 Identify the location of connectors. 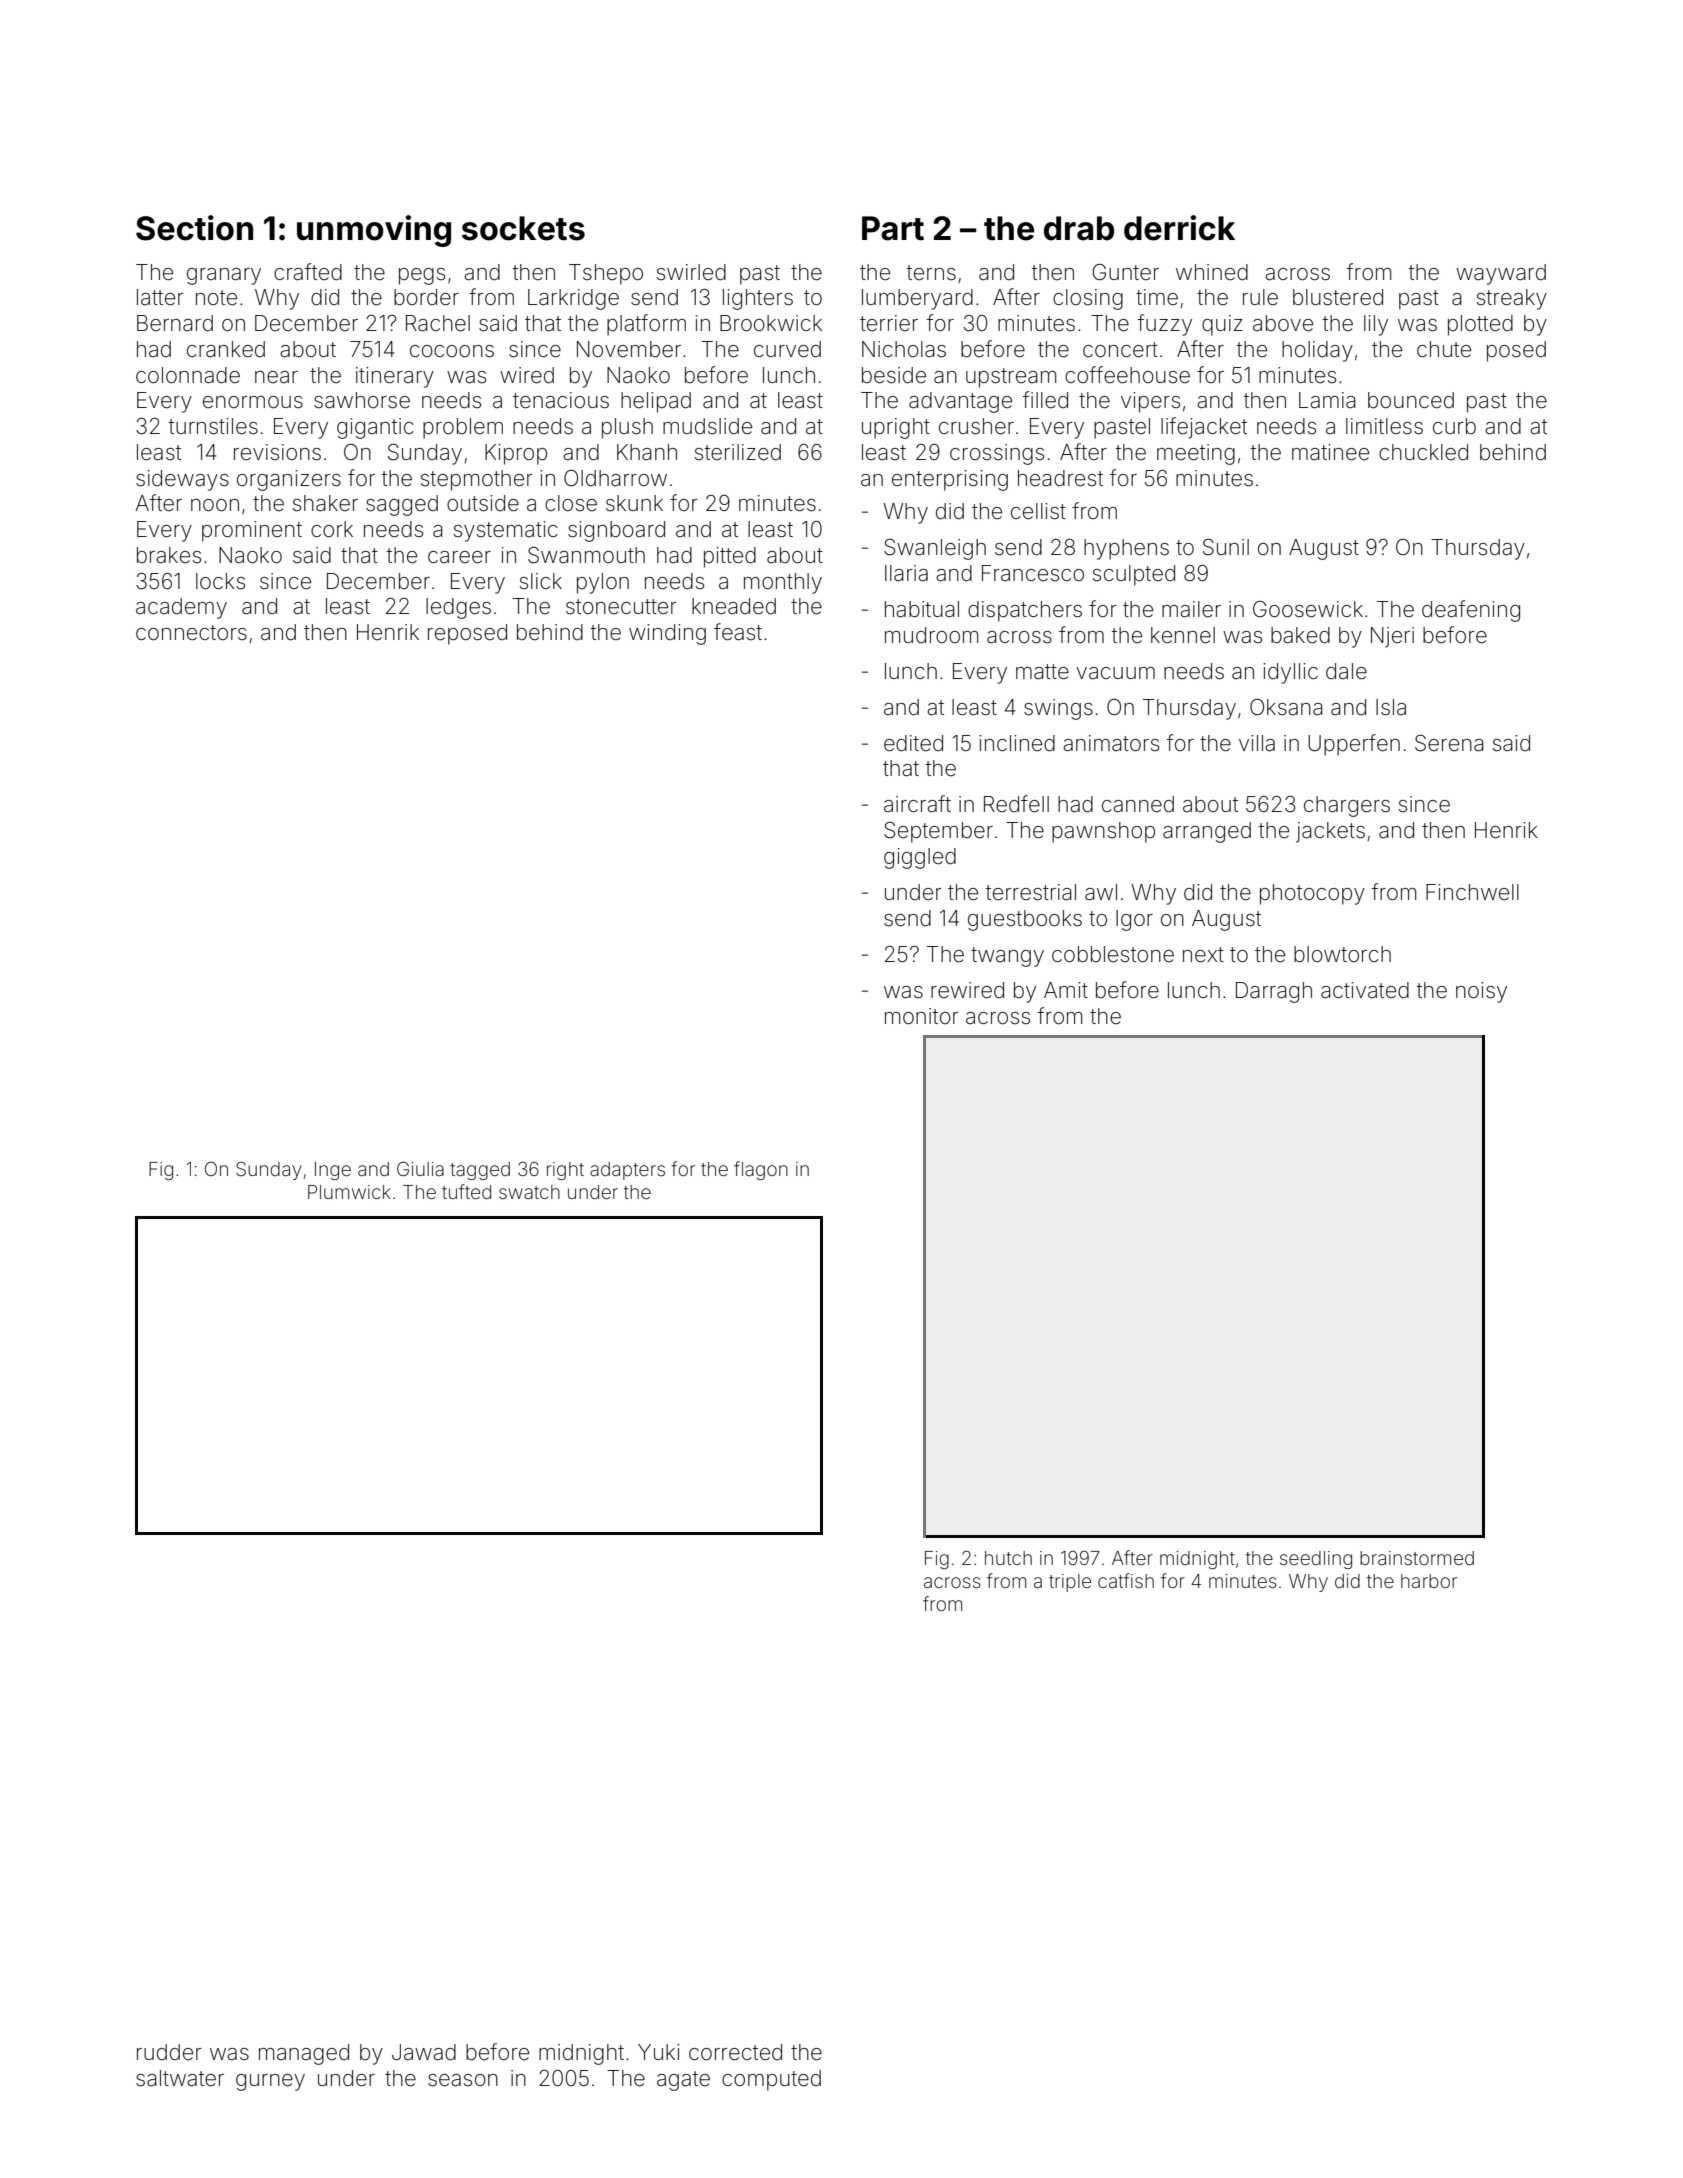
(191, 633).
